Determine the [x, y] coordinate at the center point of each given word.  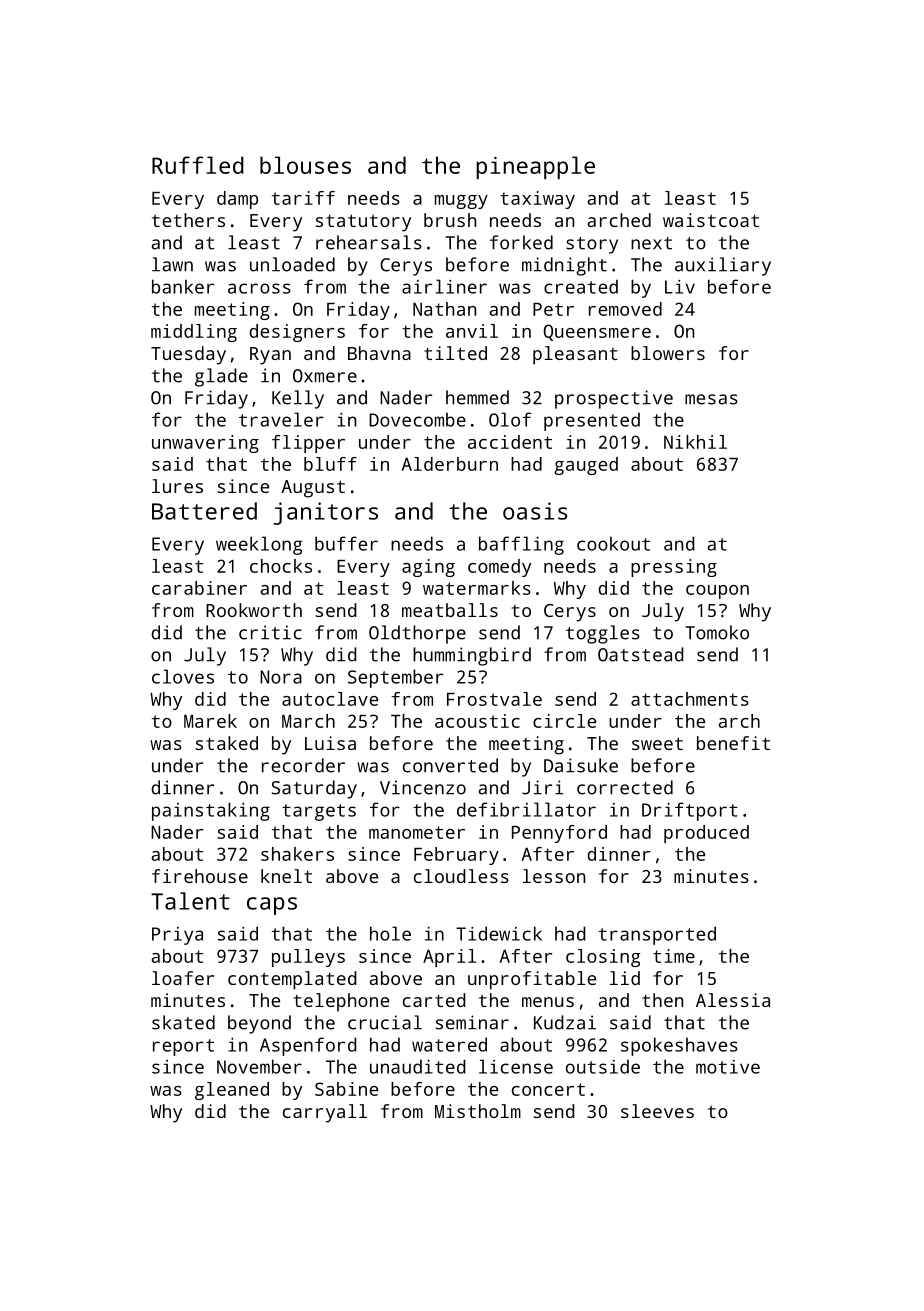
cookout [613, 543]
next [651, 243]
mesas [711, 399]
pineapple [535, 167]
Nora [281, 677]
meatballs [450, 610]
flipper [308, 444]
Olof [510, 419]
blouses [305, 165]
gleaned [232, 1091]
